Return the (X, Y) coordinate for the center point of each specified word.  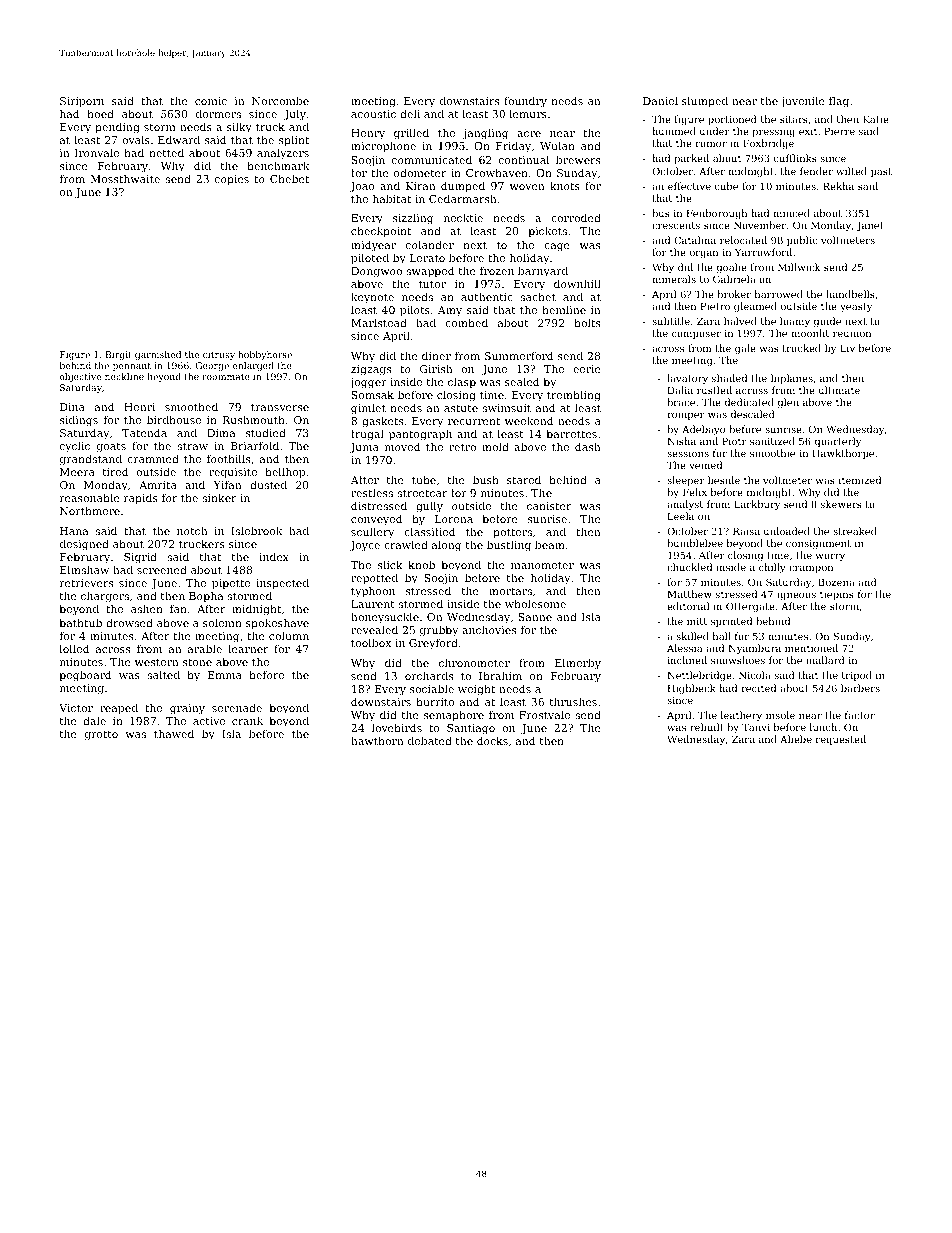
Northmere (90, 510)
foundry (525, 102)
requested (841, 740)
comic (211, 101)
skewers (841, 504)
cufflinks (795, 158)
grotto (101, 735)
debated (430, 740)
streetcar (422, 493)
